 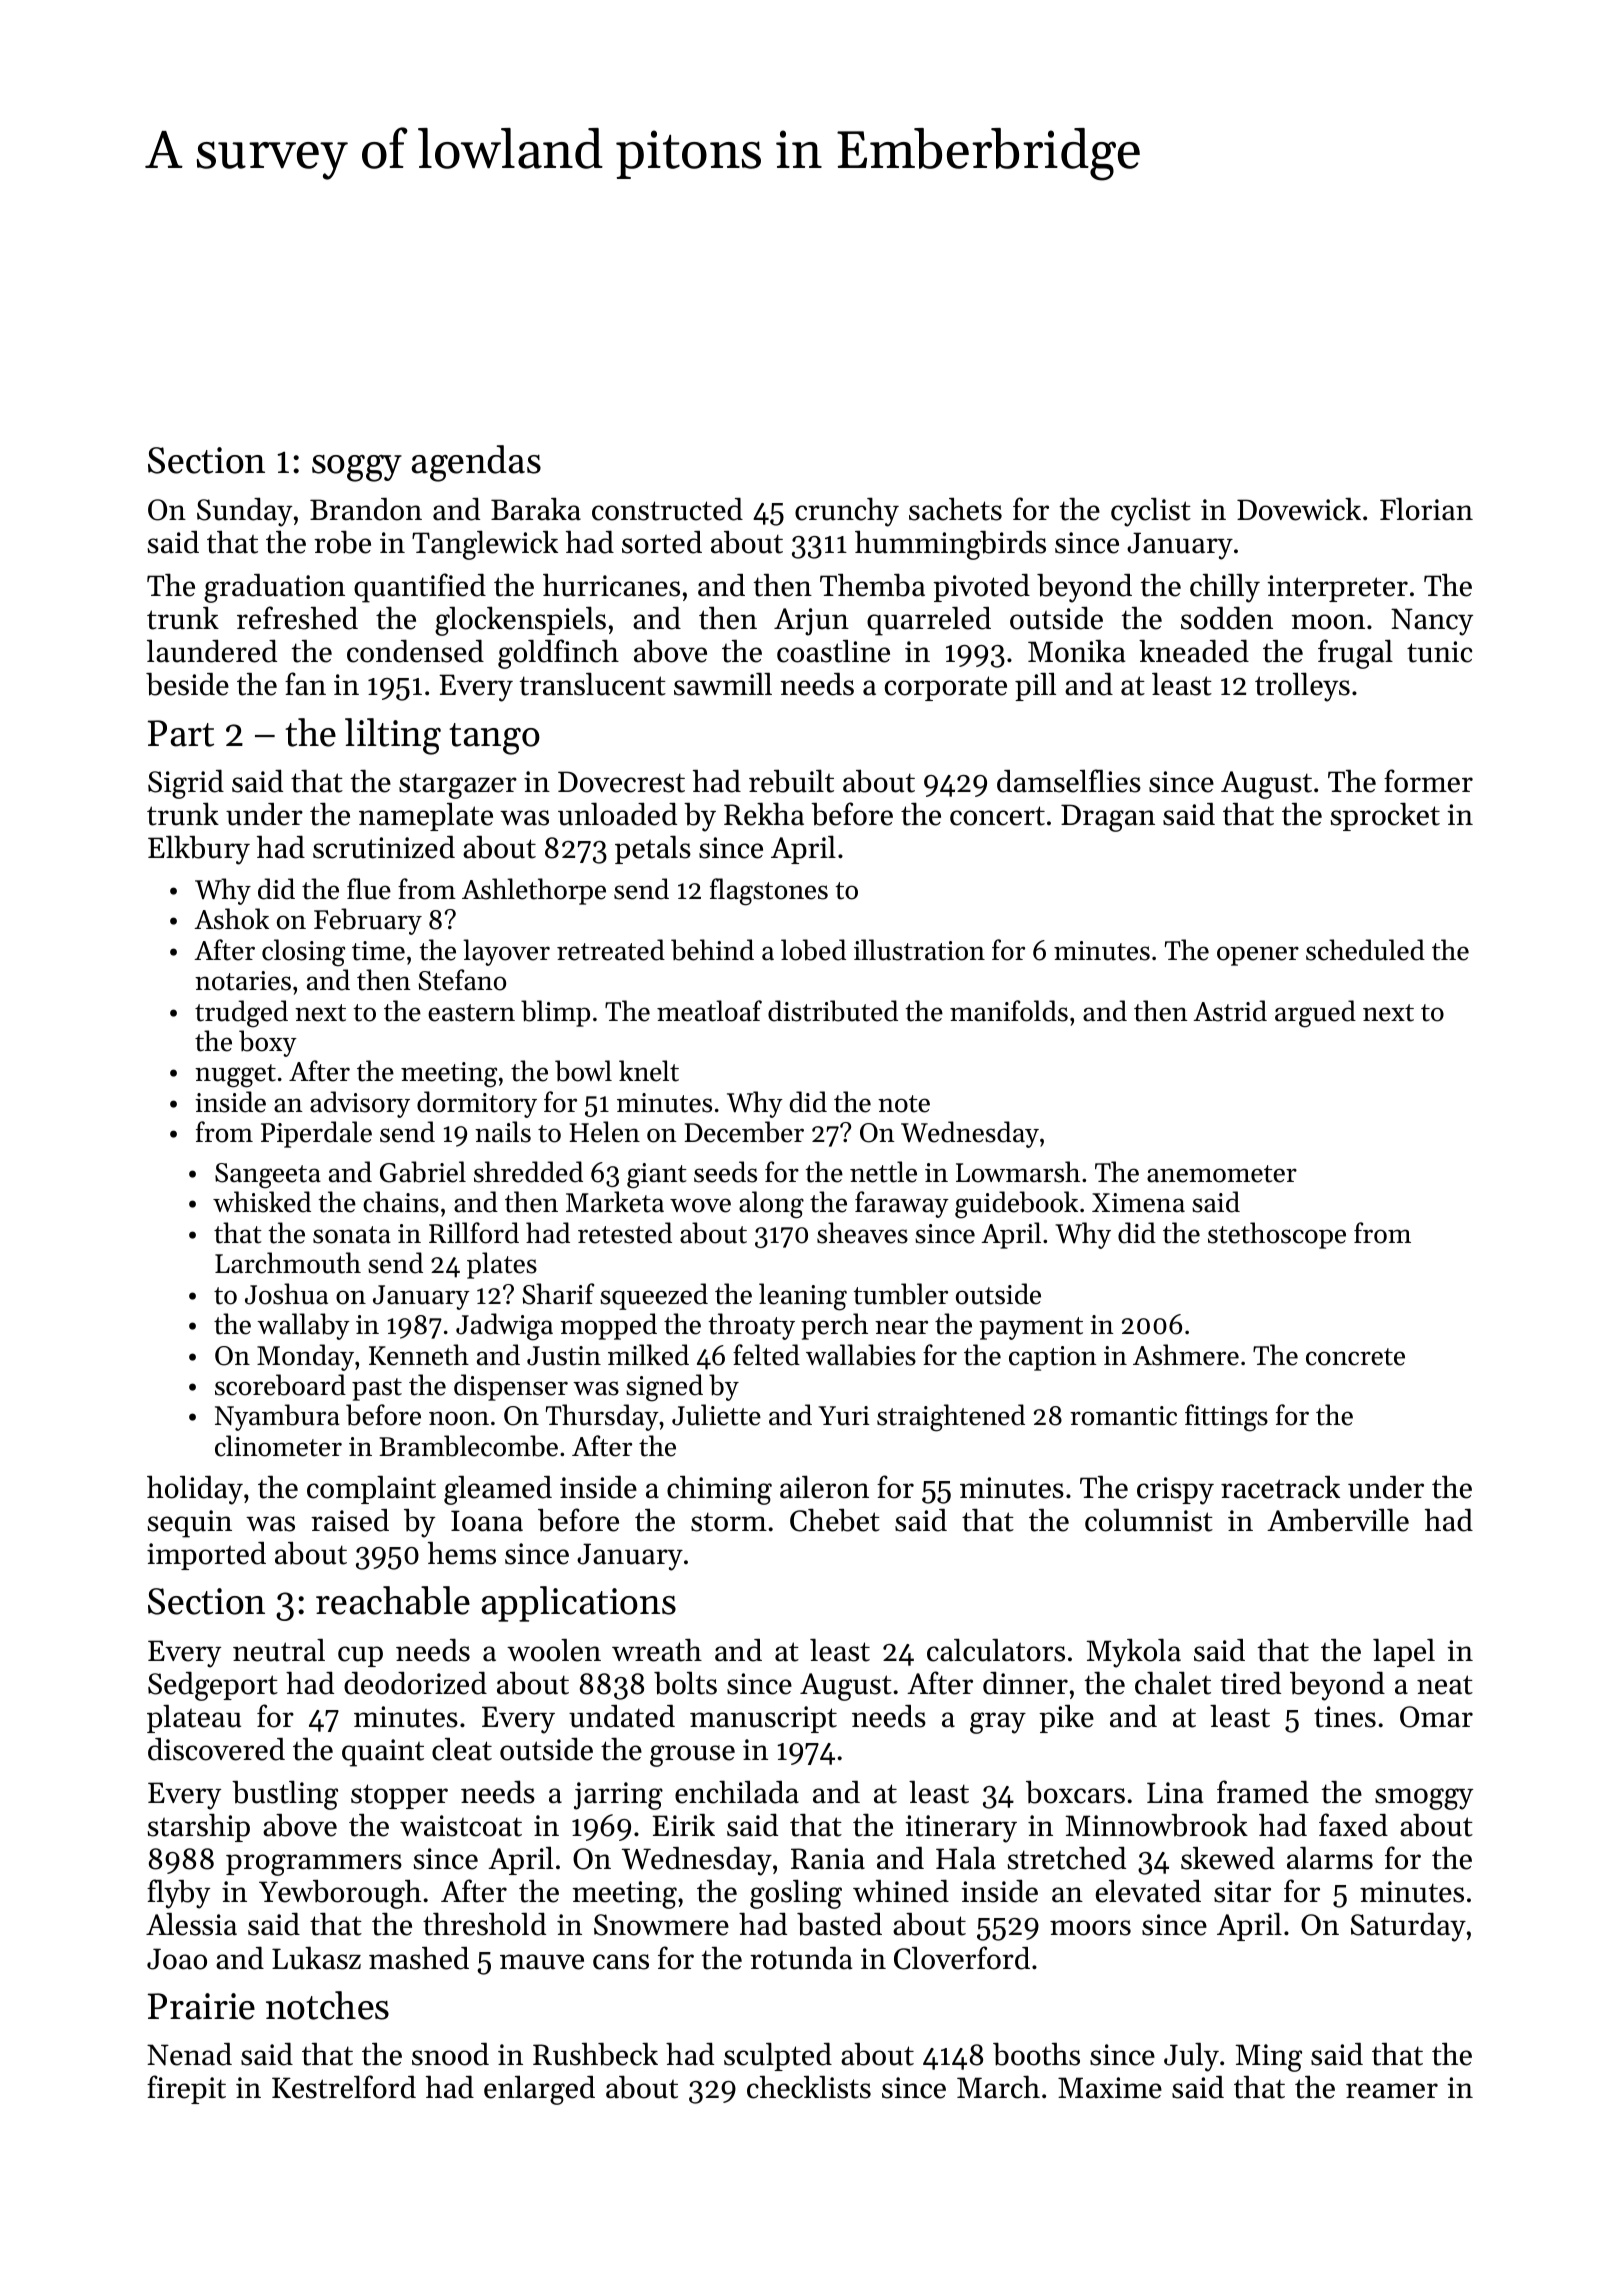 I want to click on neutral, so click(x=279, y=1650).
